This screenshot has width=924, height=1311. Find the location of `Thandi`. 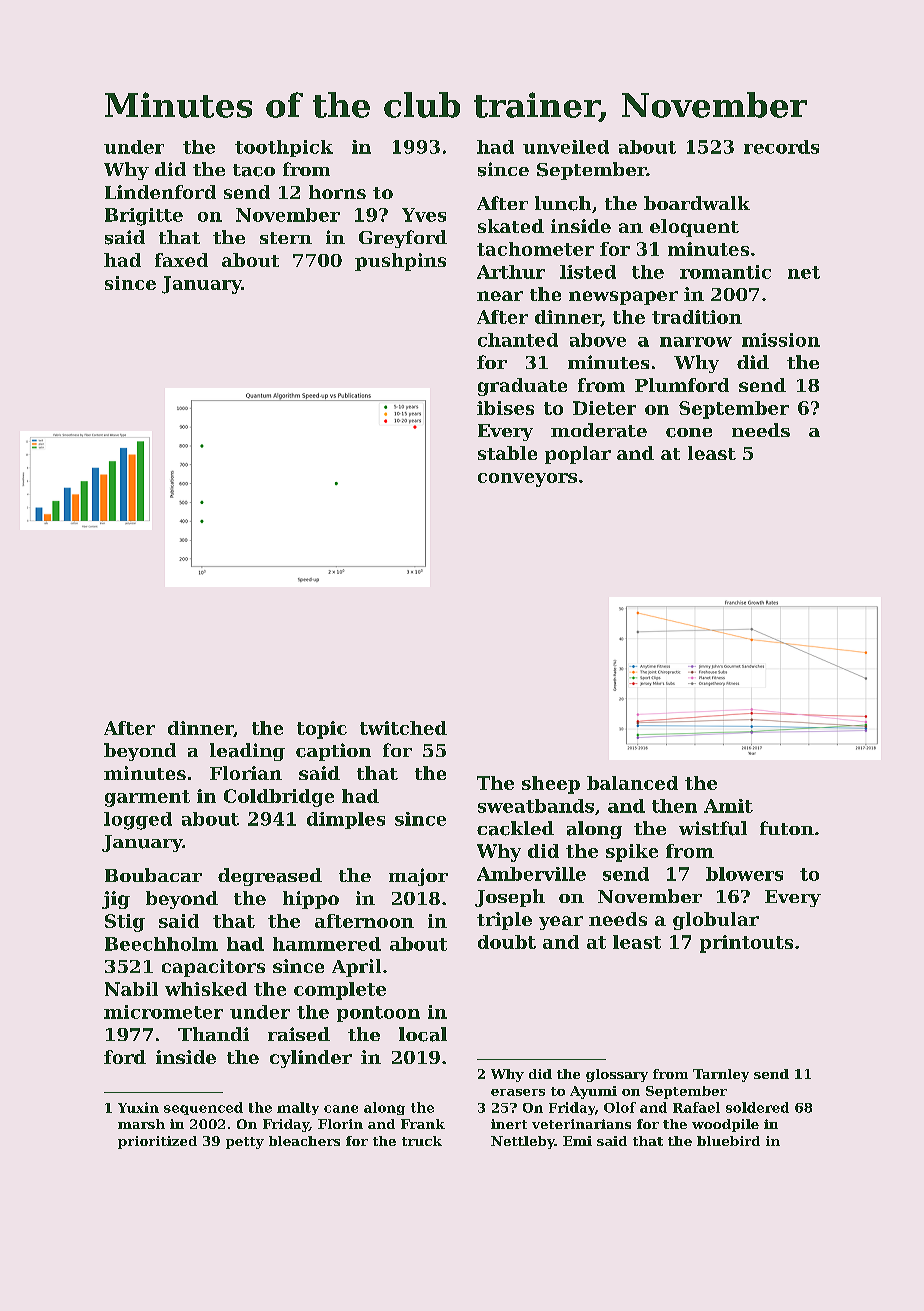

Thandi is located at coordinates (213, 1034).
